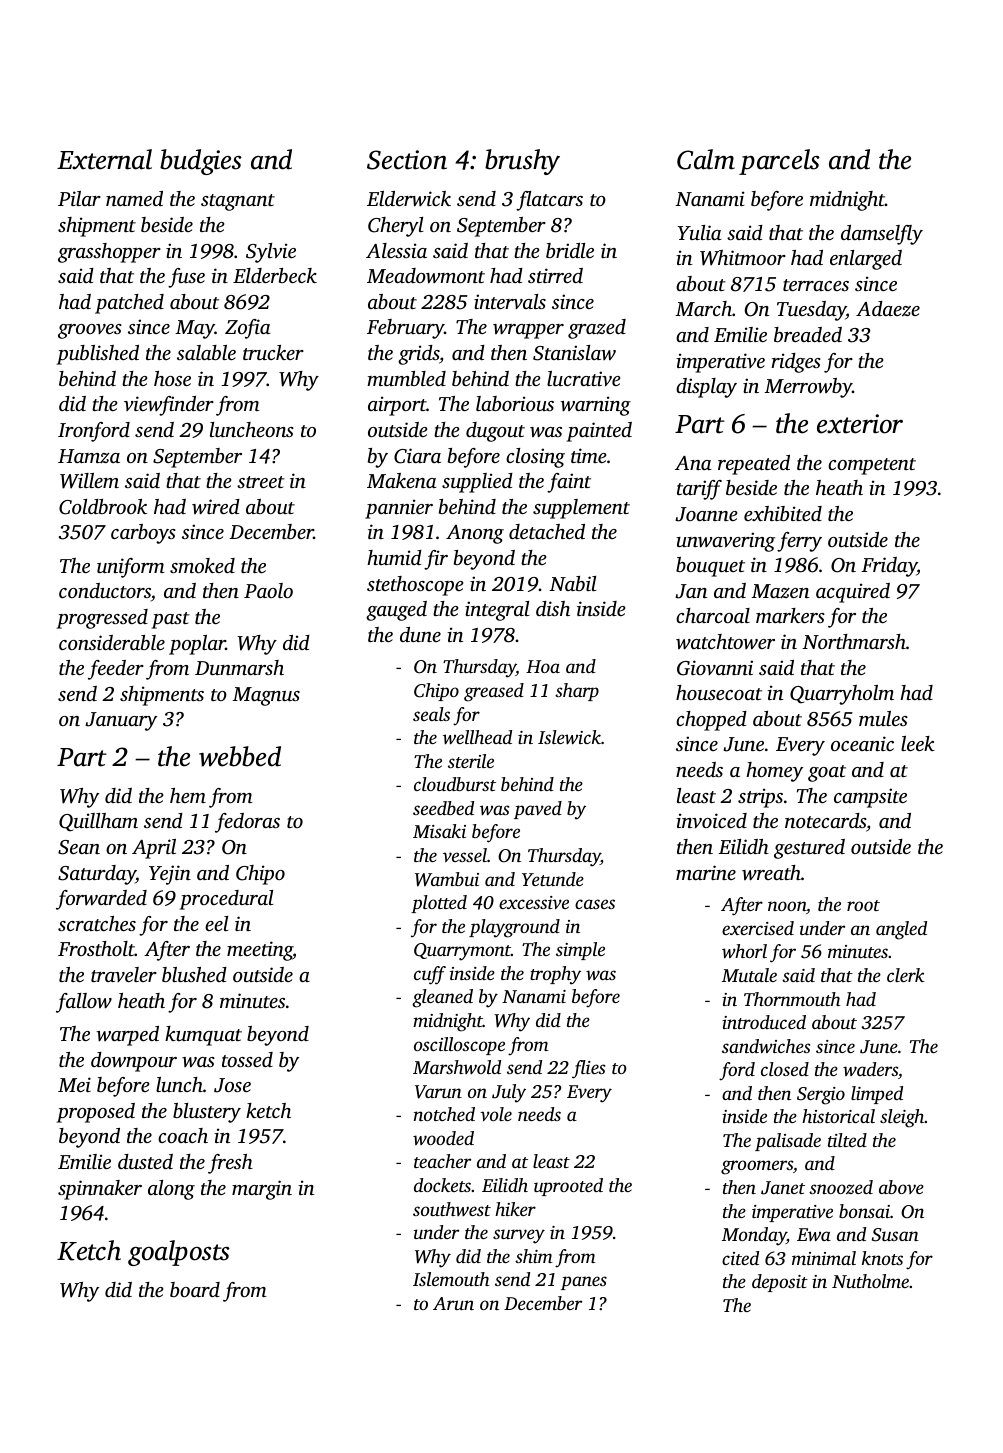 The width and height of the screenshot is (1003, 1453). I want to click on terraces, so click(816, 285).
